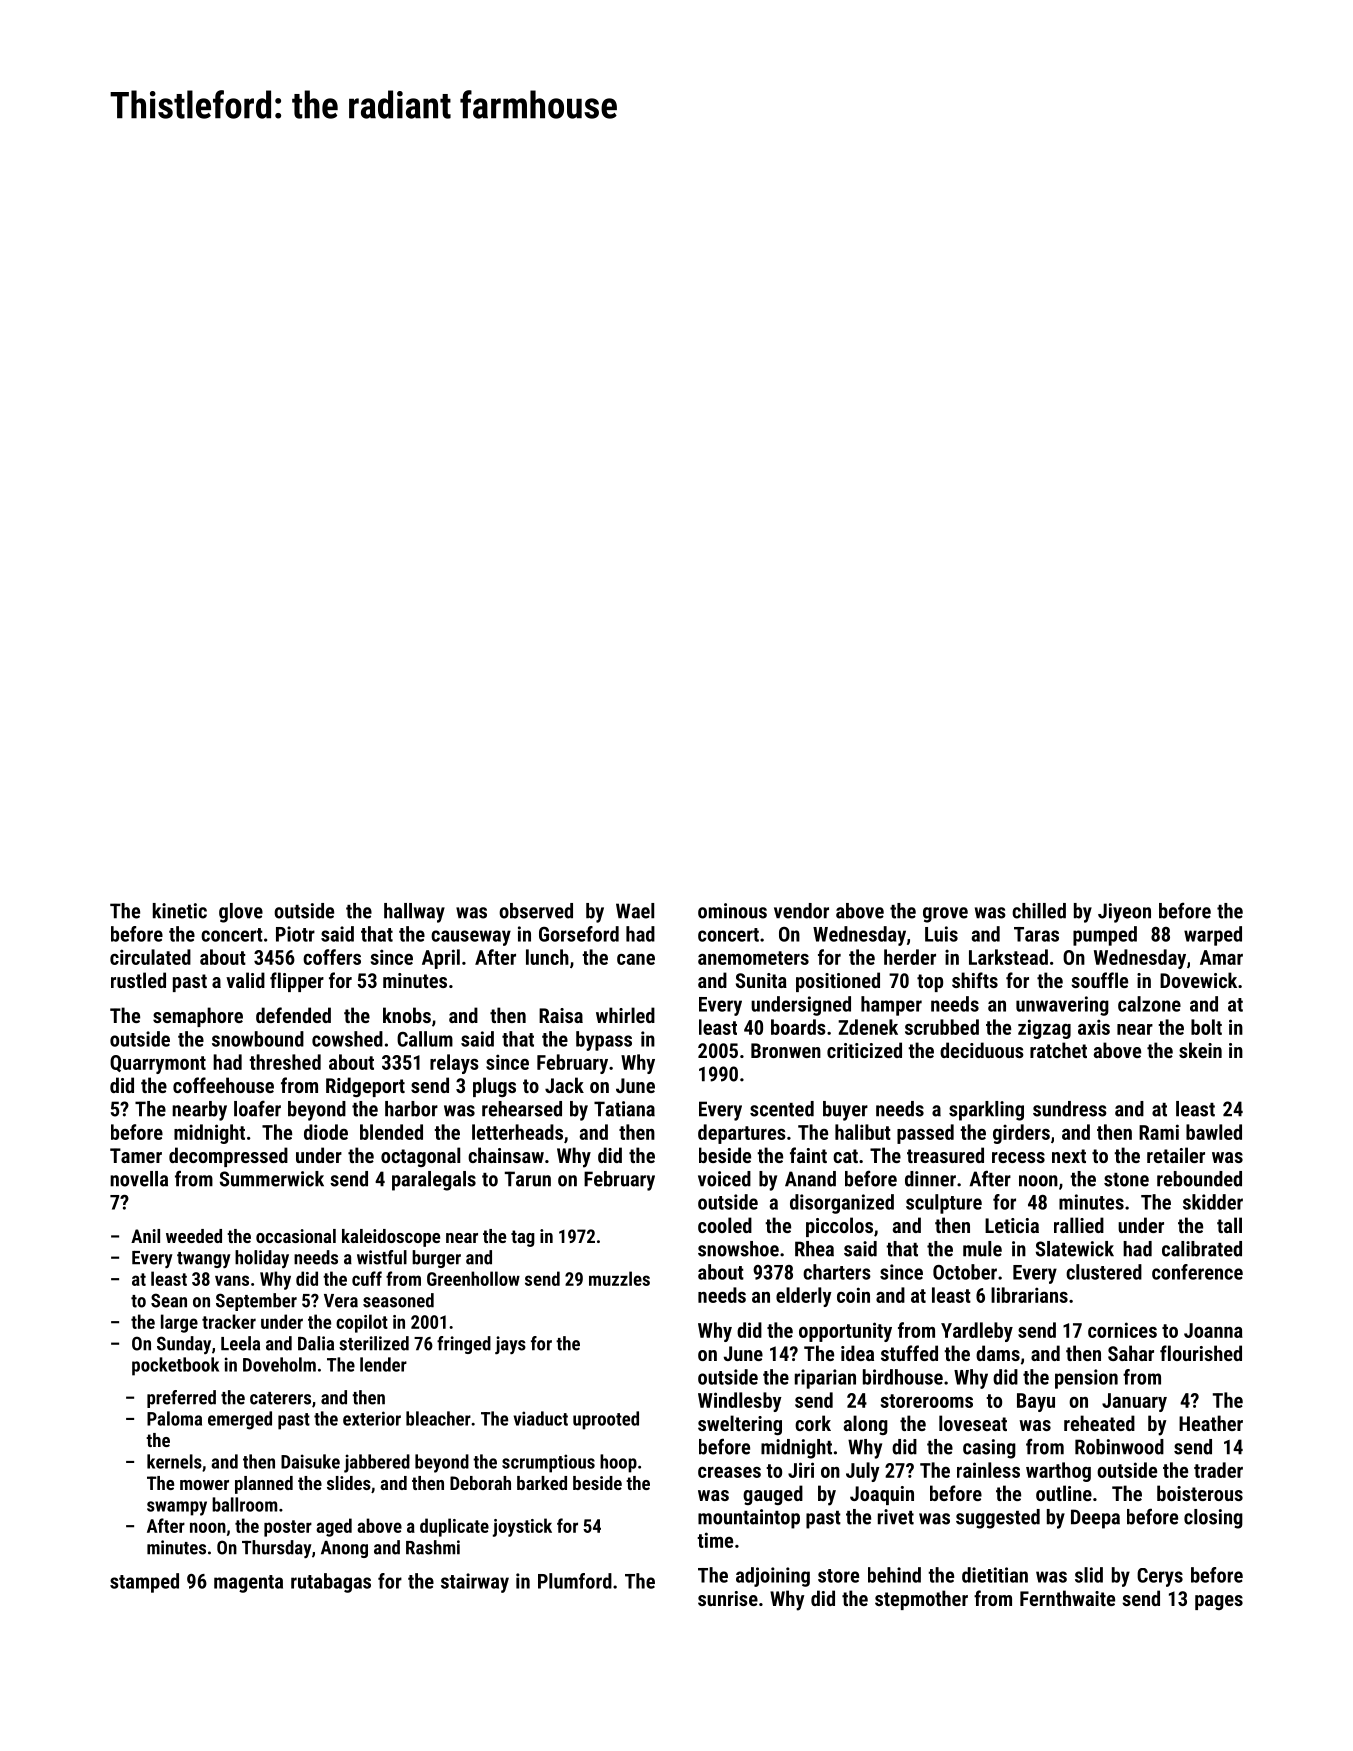 Image resolution: width=1353 pixels, height=1751 pixels. I want to click on plugs, so click(494, 1087).
